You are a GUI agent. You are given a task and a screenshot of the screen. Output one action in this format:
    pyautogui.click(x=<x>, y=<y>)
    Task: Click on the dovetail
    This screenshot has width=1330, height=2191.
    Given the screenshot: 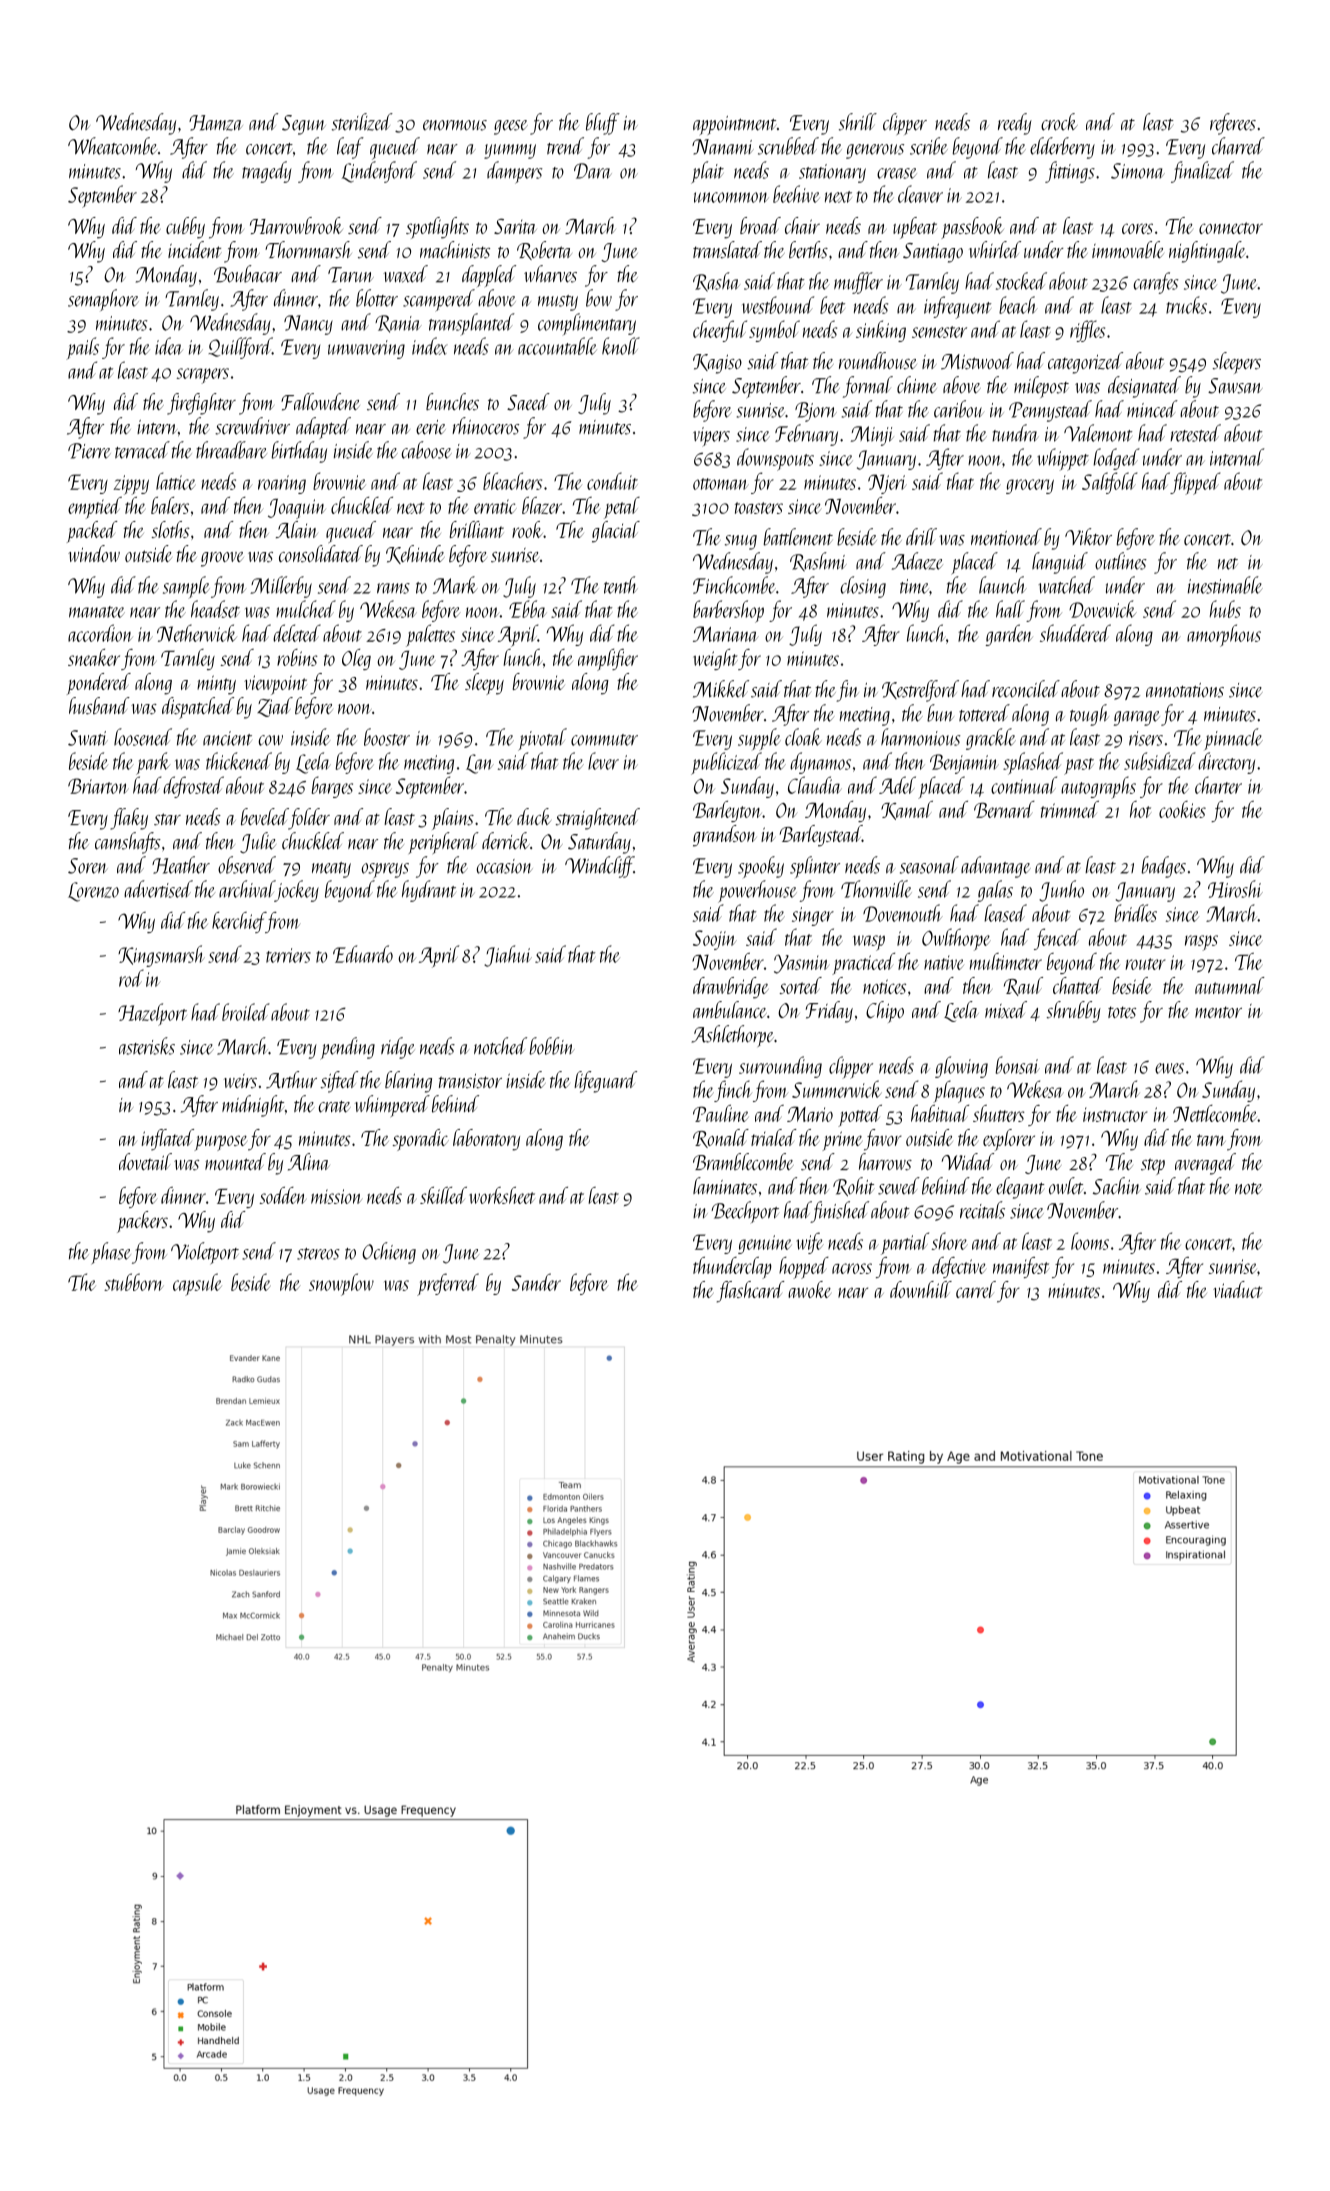 What is the action you would take?
    pyautogui.click(x=145, y=1161)
